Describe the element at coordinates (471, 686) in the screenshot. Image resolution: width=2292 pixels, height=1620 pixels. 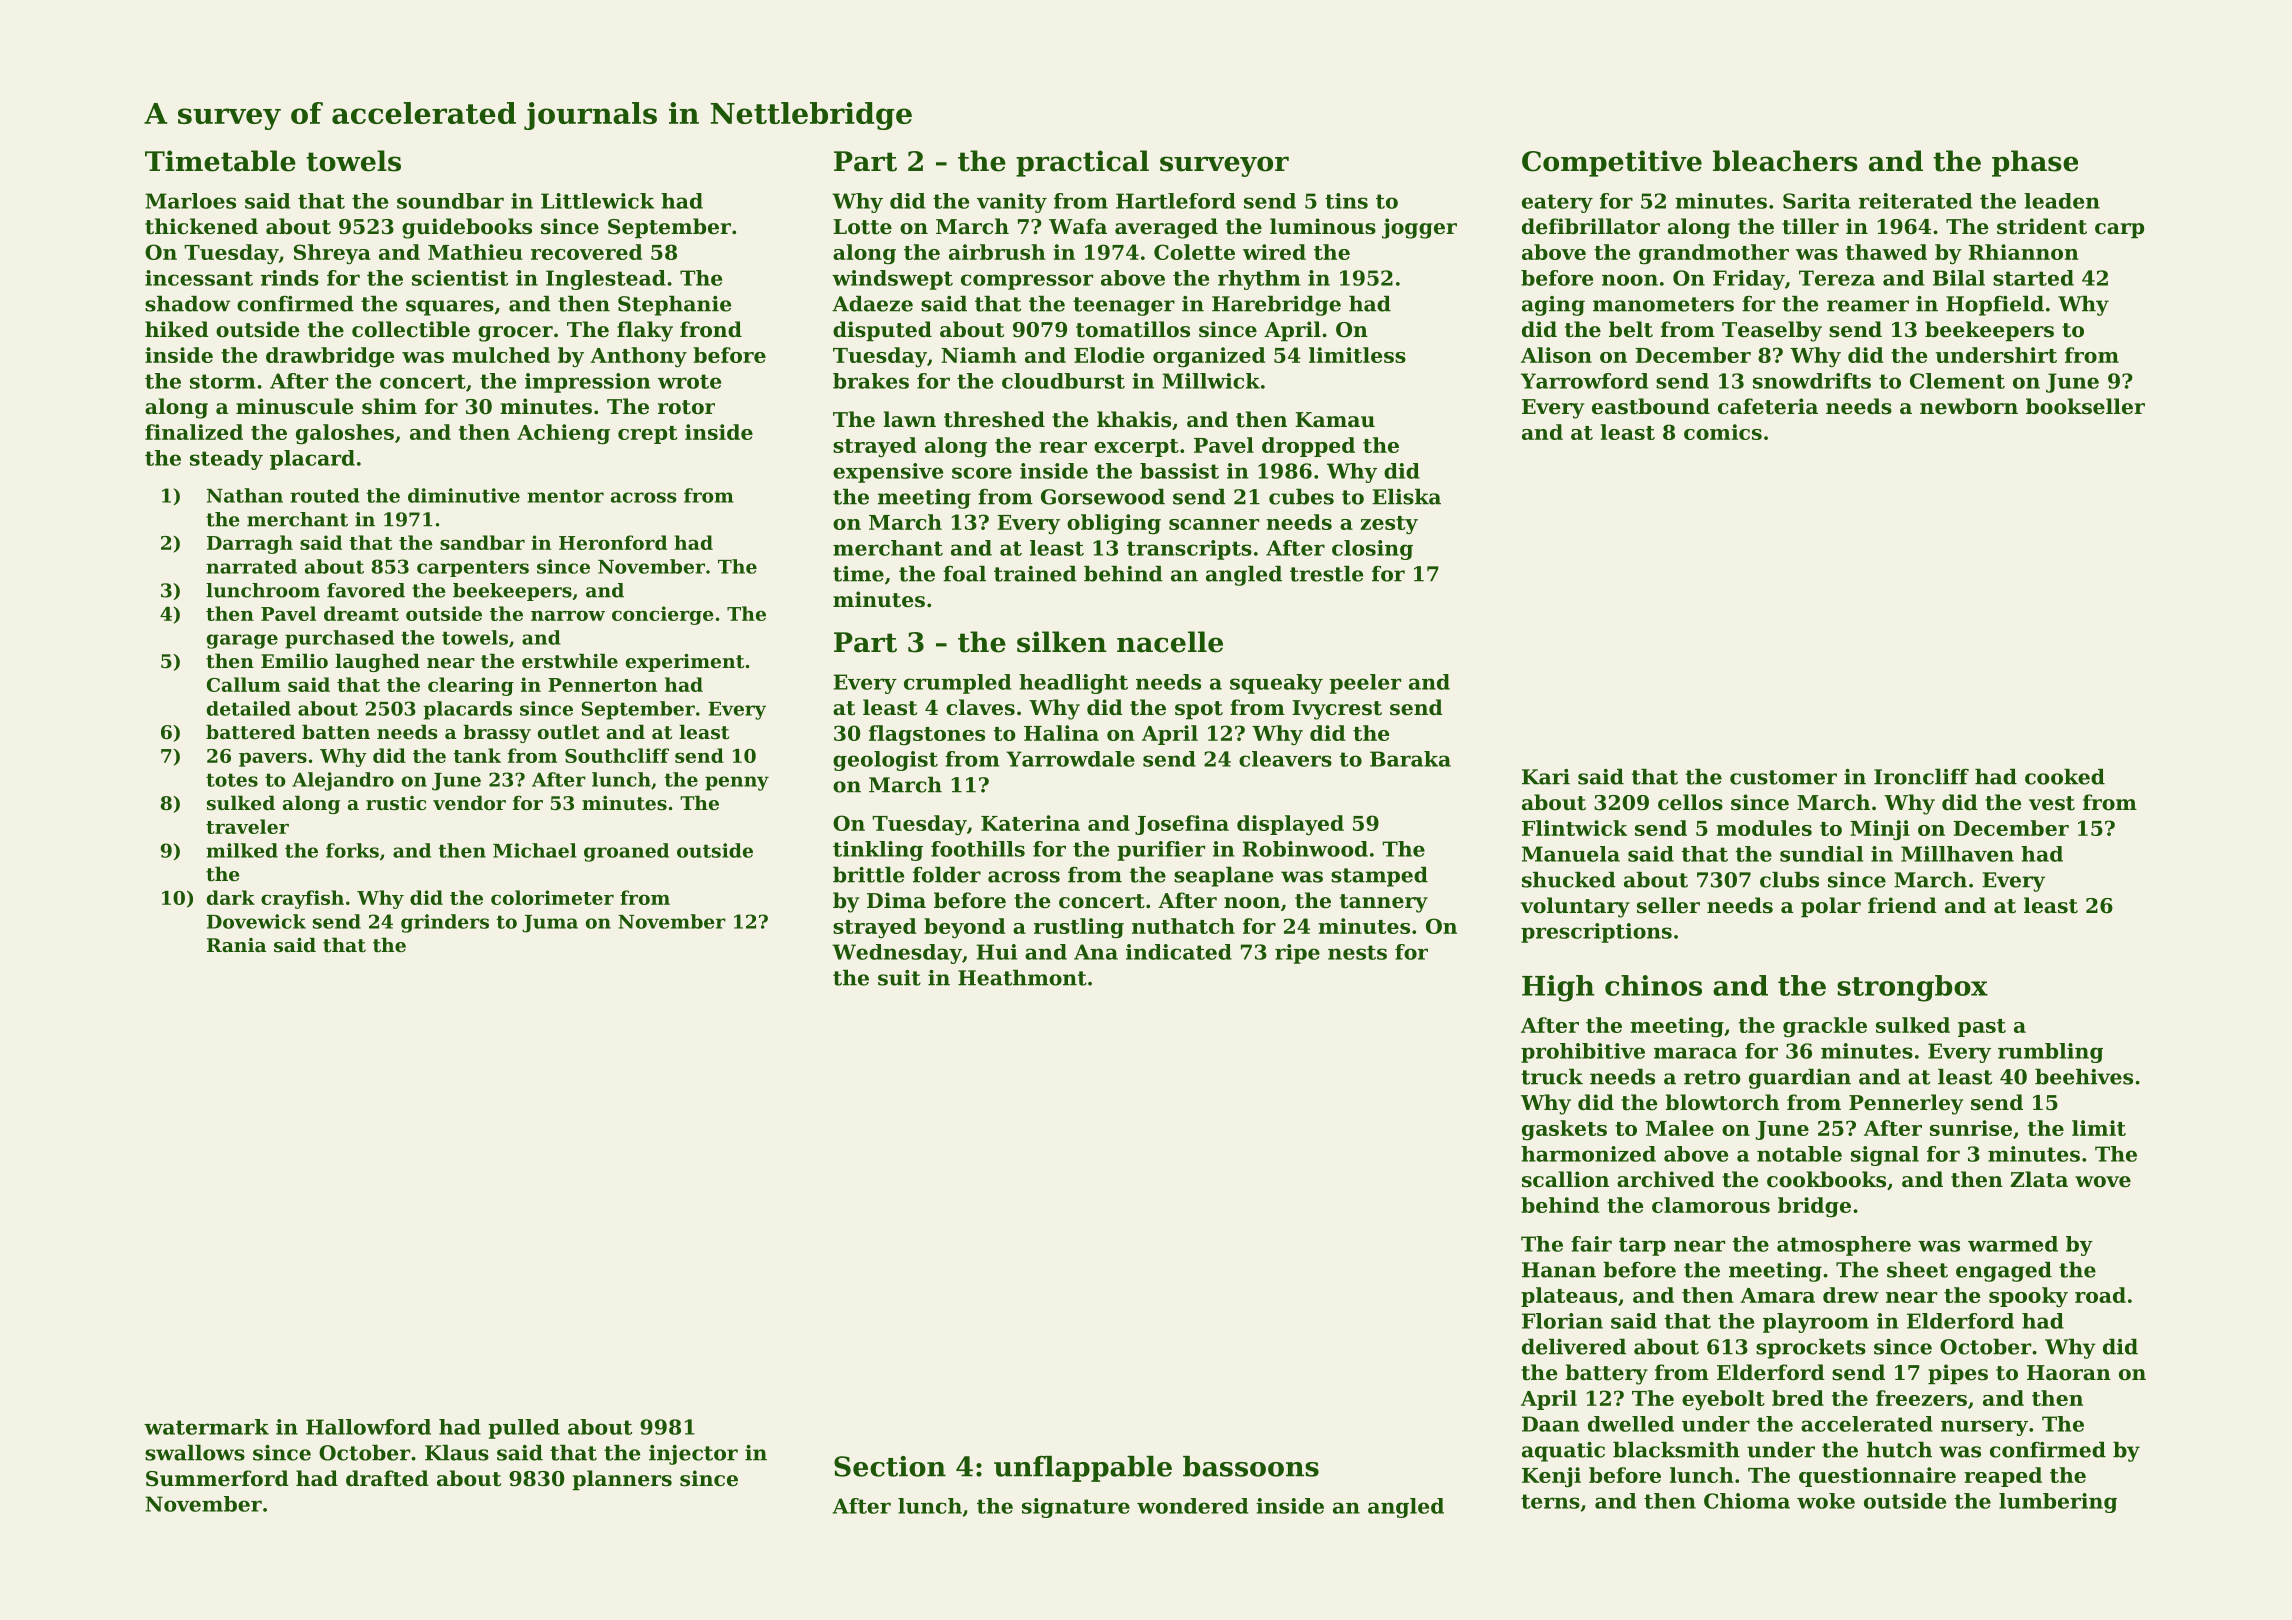
I see `clearing` at that location.
